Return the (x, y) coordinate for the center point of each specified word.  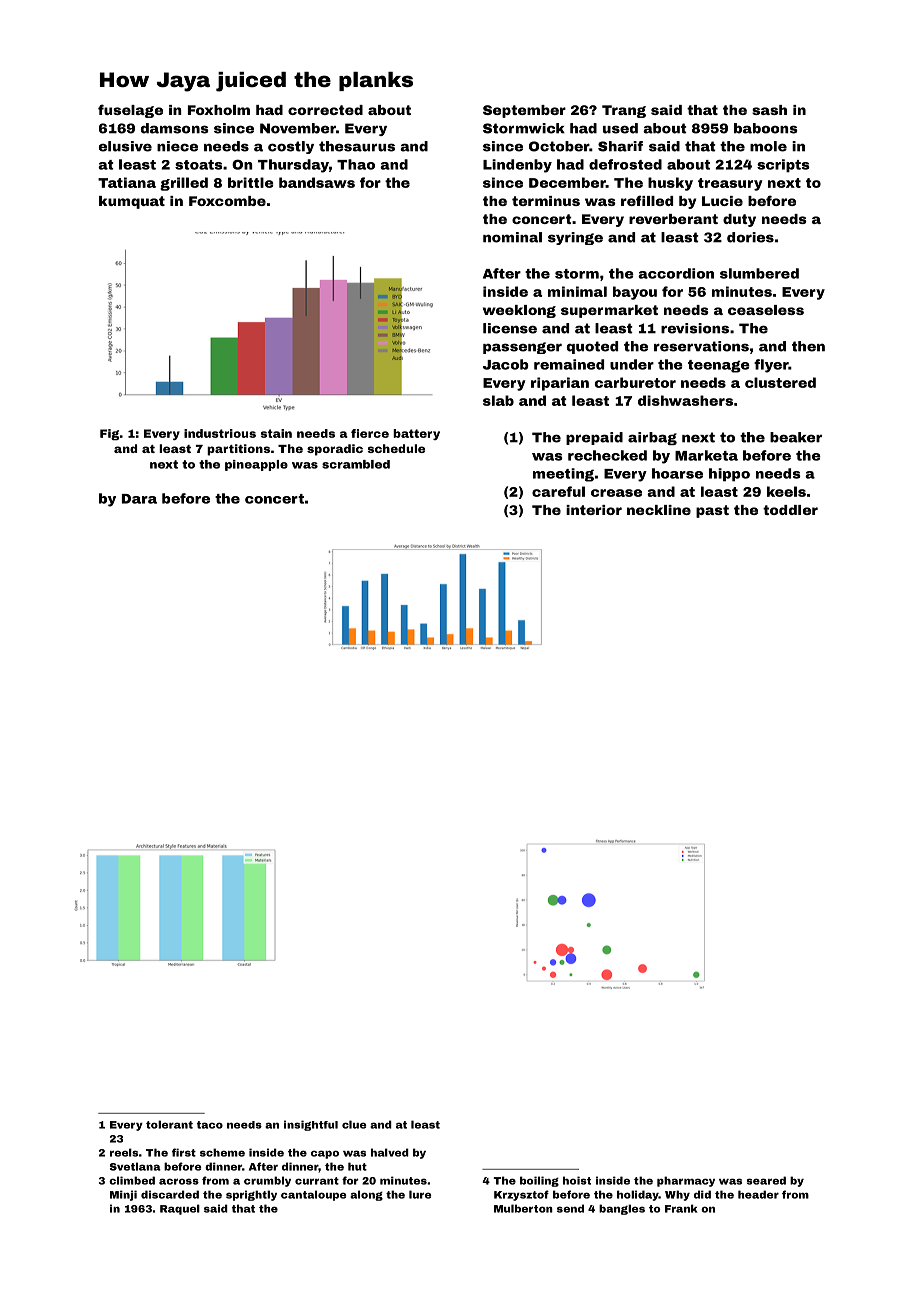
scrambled (356, 464)
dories (750, 237)
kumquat (132, 202)
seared (766, 1180)
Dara (139, 499)
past (712, 511)
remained (569, 364)
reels (124, 1152)
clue (354, 1124)
